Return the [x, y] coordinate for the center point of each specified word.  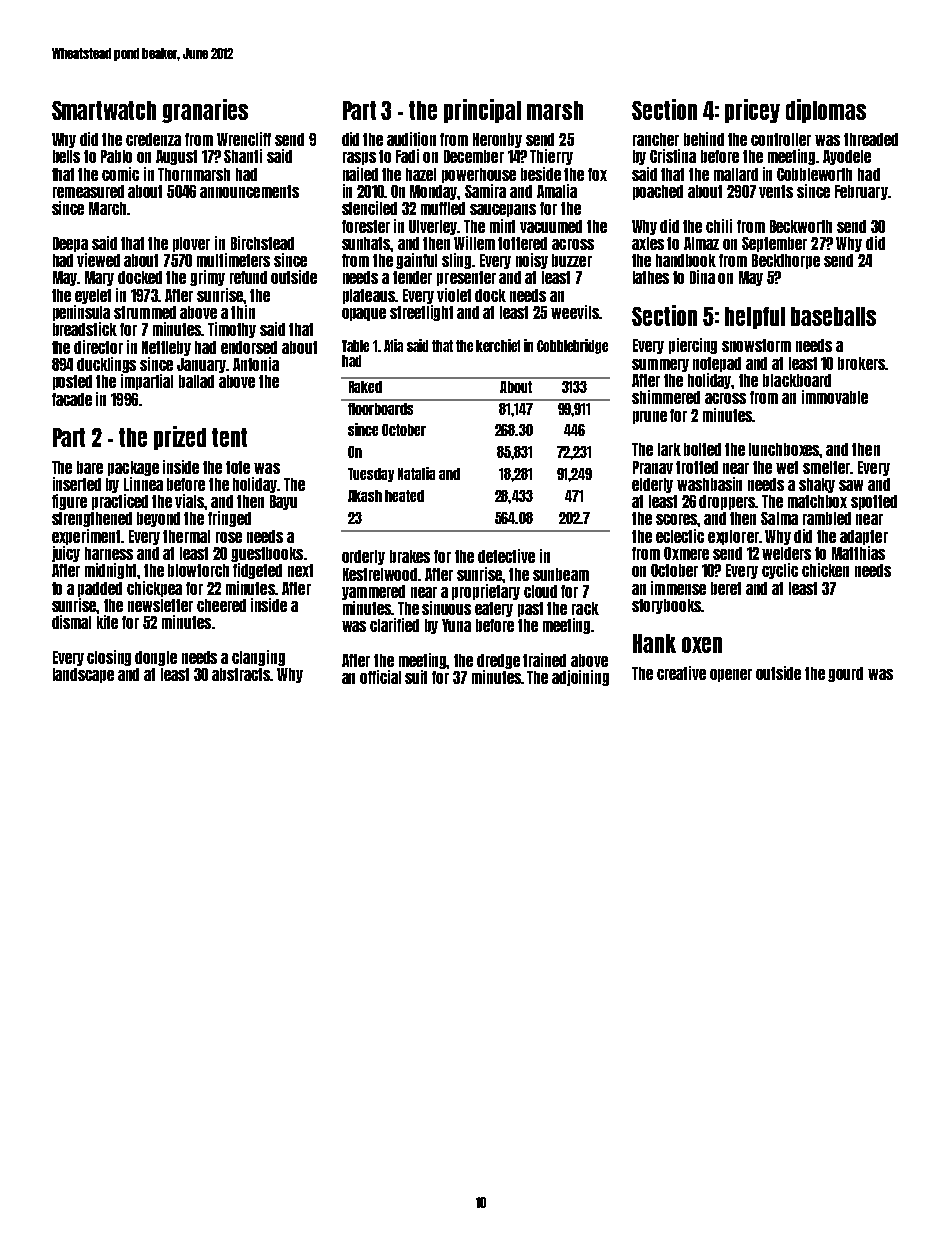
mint [502, 226]
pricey [752, 111]
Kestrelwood [380, 574]
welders [786, 553]
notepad [717, 364]
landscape [83, 675]
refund [248, 277]
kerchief [498, 345]
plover [191, 244]
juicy [66, 554]
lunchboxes [784, 449]
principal [482, 111]
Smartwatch [104, 110]
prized [180, 438]
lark [669, 449]
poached [658, 192]
